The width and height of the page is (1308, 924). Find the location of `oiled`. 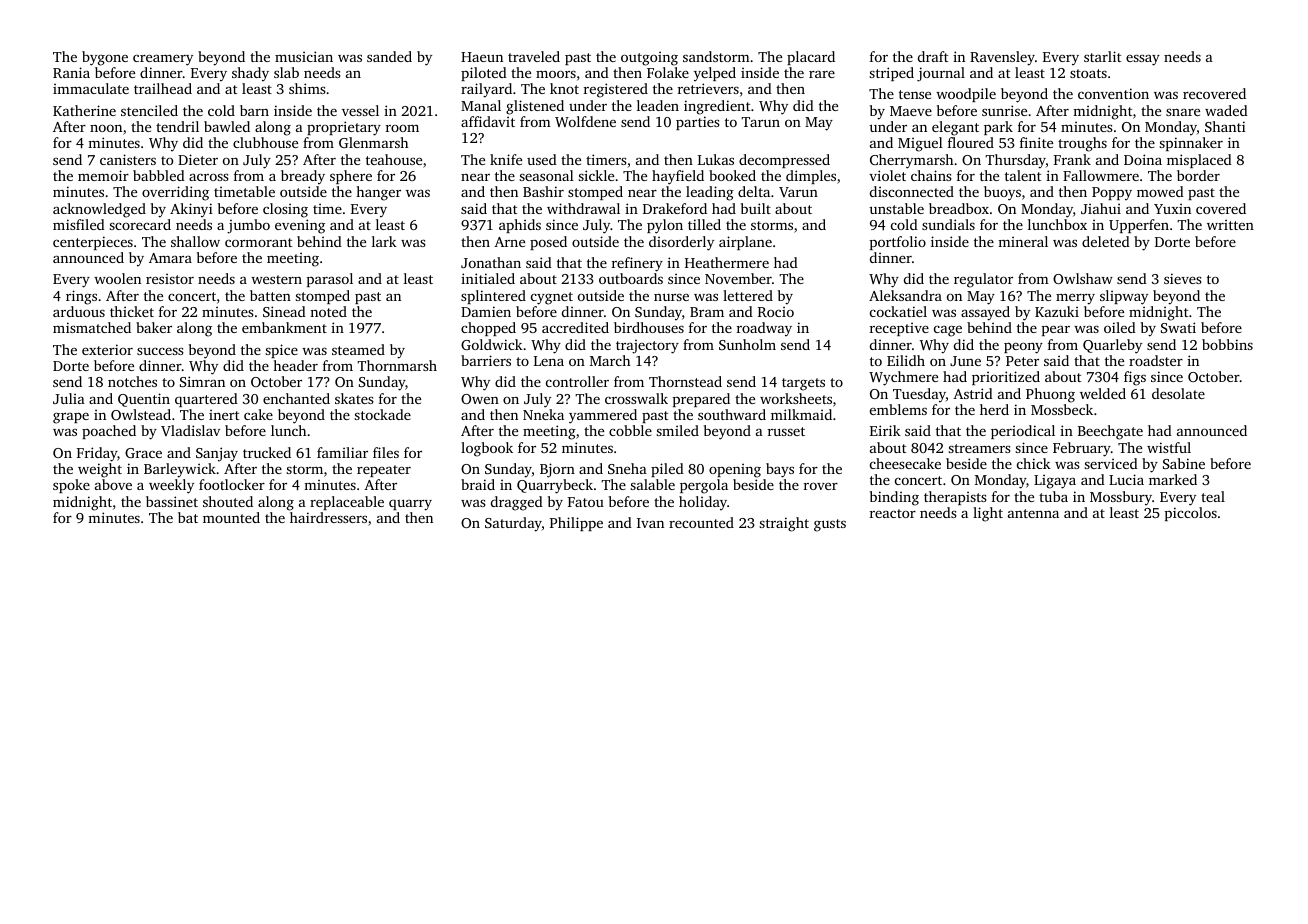

oiled is located at coordinates (1120, 327).
